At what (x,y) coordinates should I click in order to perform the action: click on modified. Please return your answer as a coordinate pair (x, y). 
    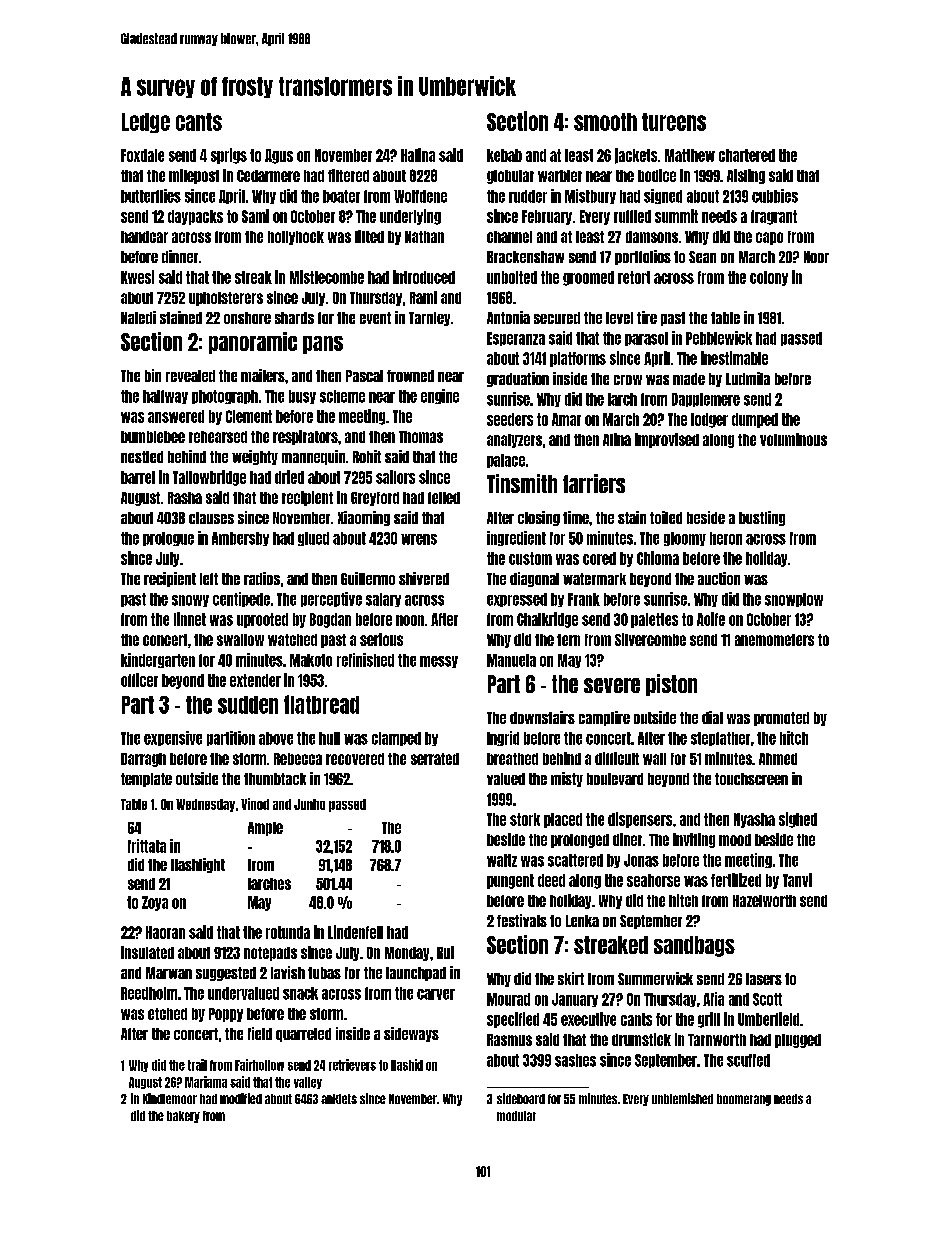
    Looking at the image, I should click on (241, 1098).
